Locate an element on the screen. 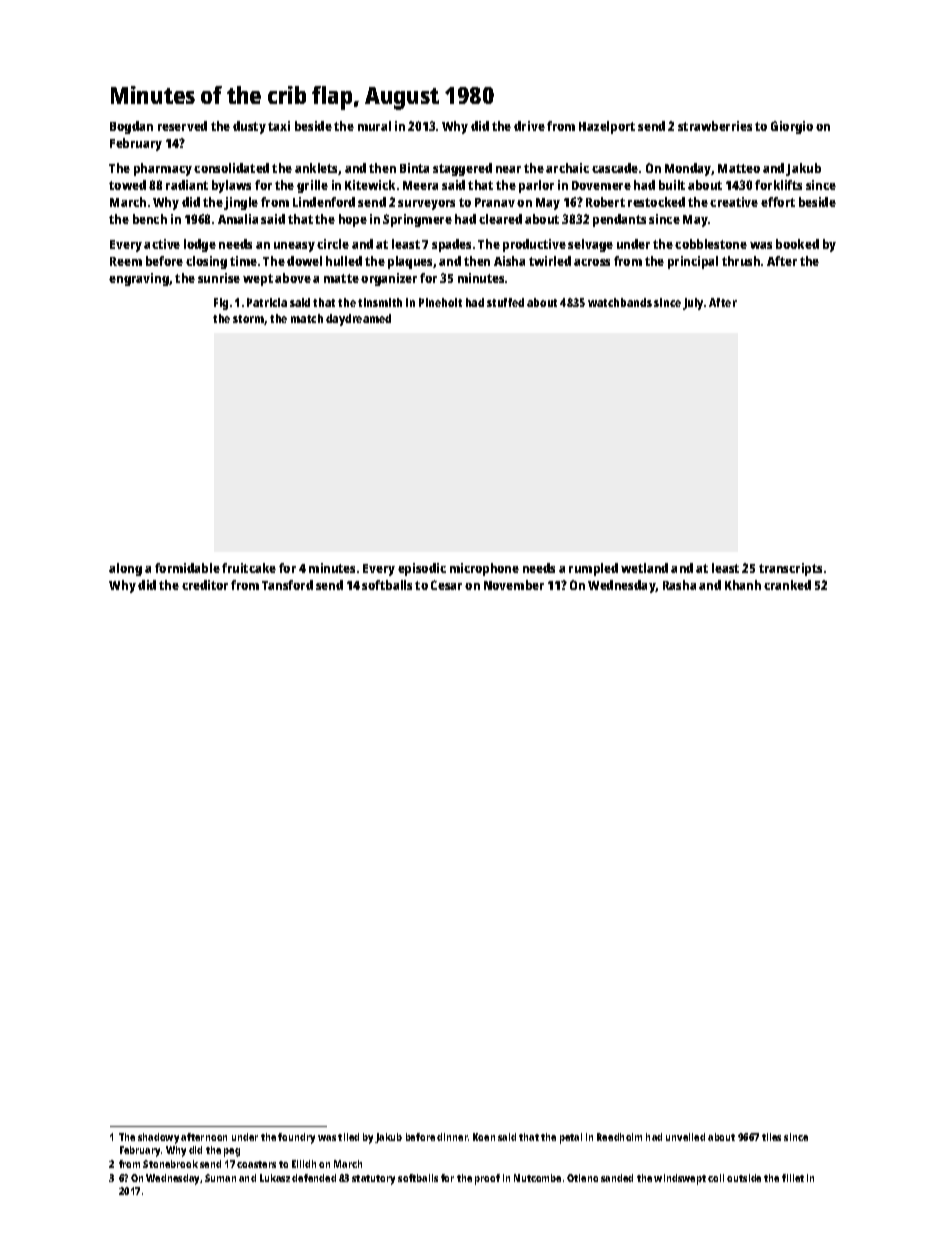  principal is located at coordinates (693, 262).
